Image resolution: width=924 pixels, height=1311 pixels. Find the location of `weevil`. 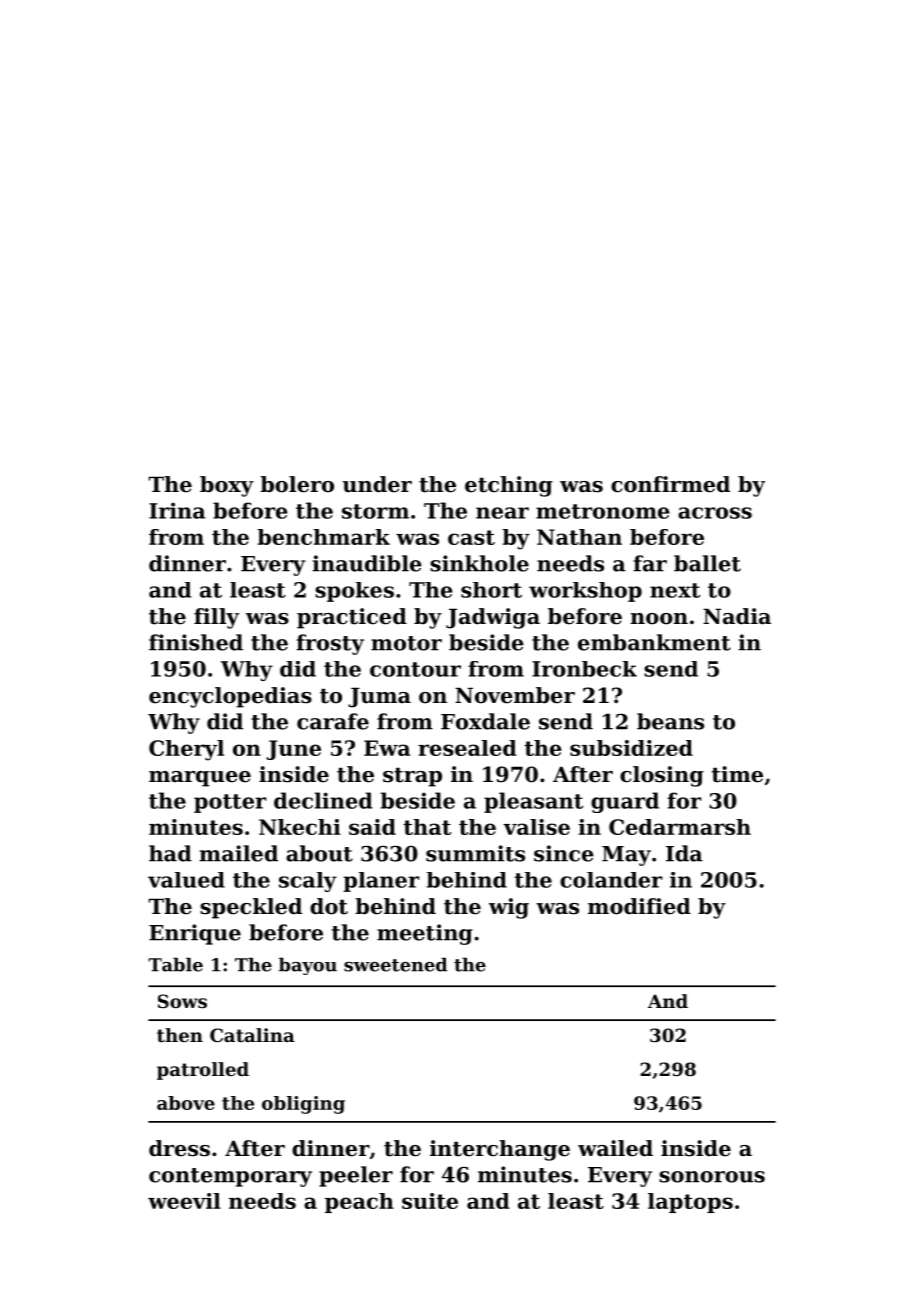

weevil is located at coordinates (184, 1201).
